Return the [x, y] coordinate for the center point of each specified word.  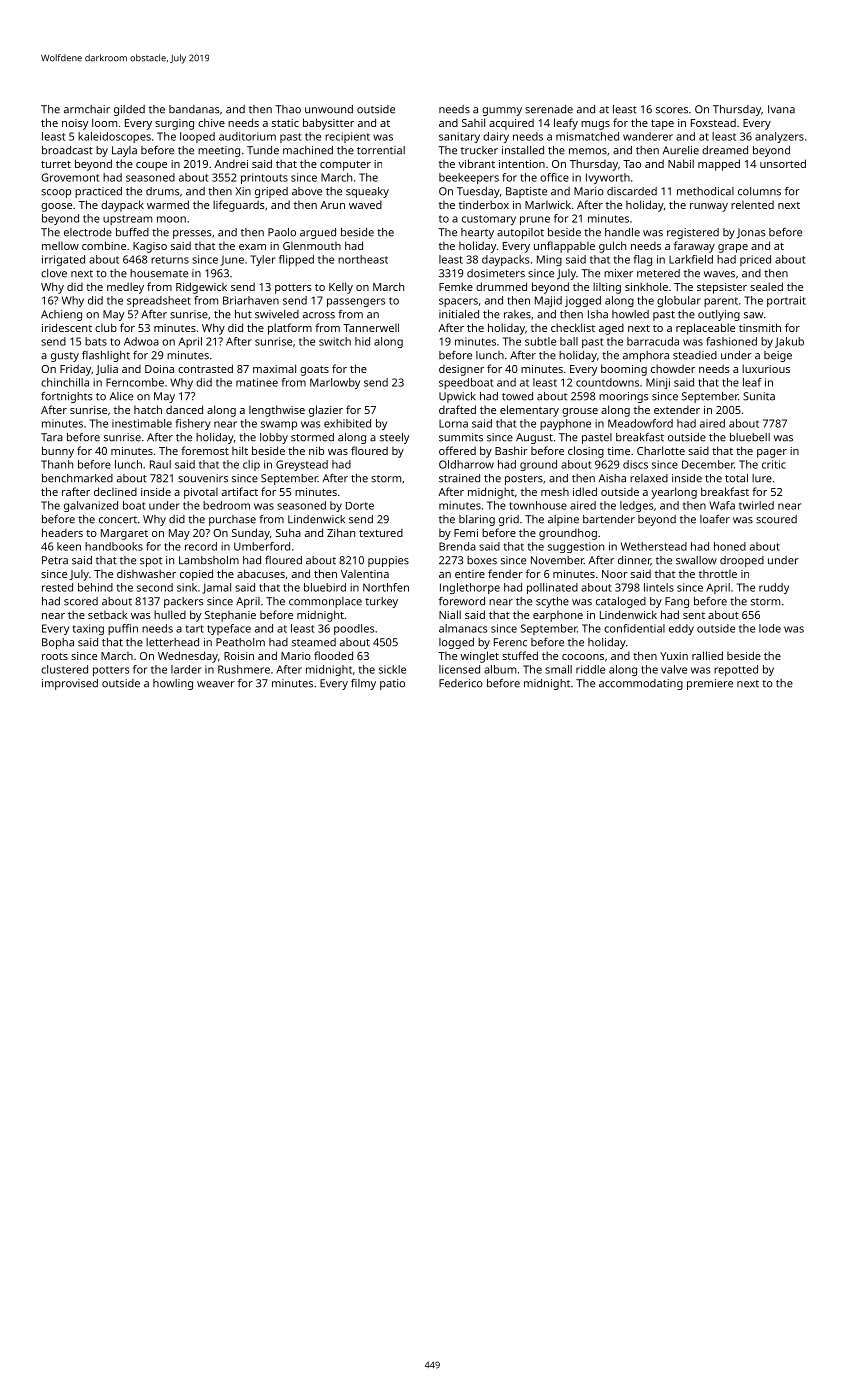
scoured [776, 519]
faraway [694, 247]
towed [517, 396]
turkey [381, 602]
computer [345, 166]
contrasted [205, 368]
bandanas [194, 109]
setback [107, 614]
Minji [658, 383]
